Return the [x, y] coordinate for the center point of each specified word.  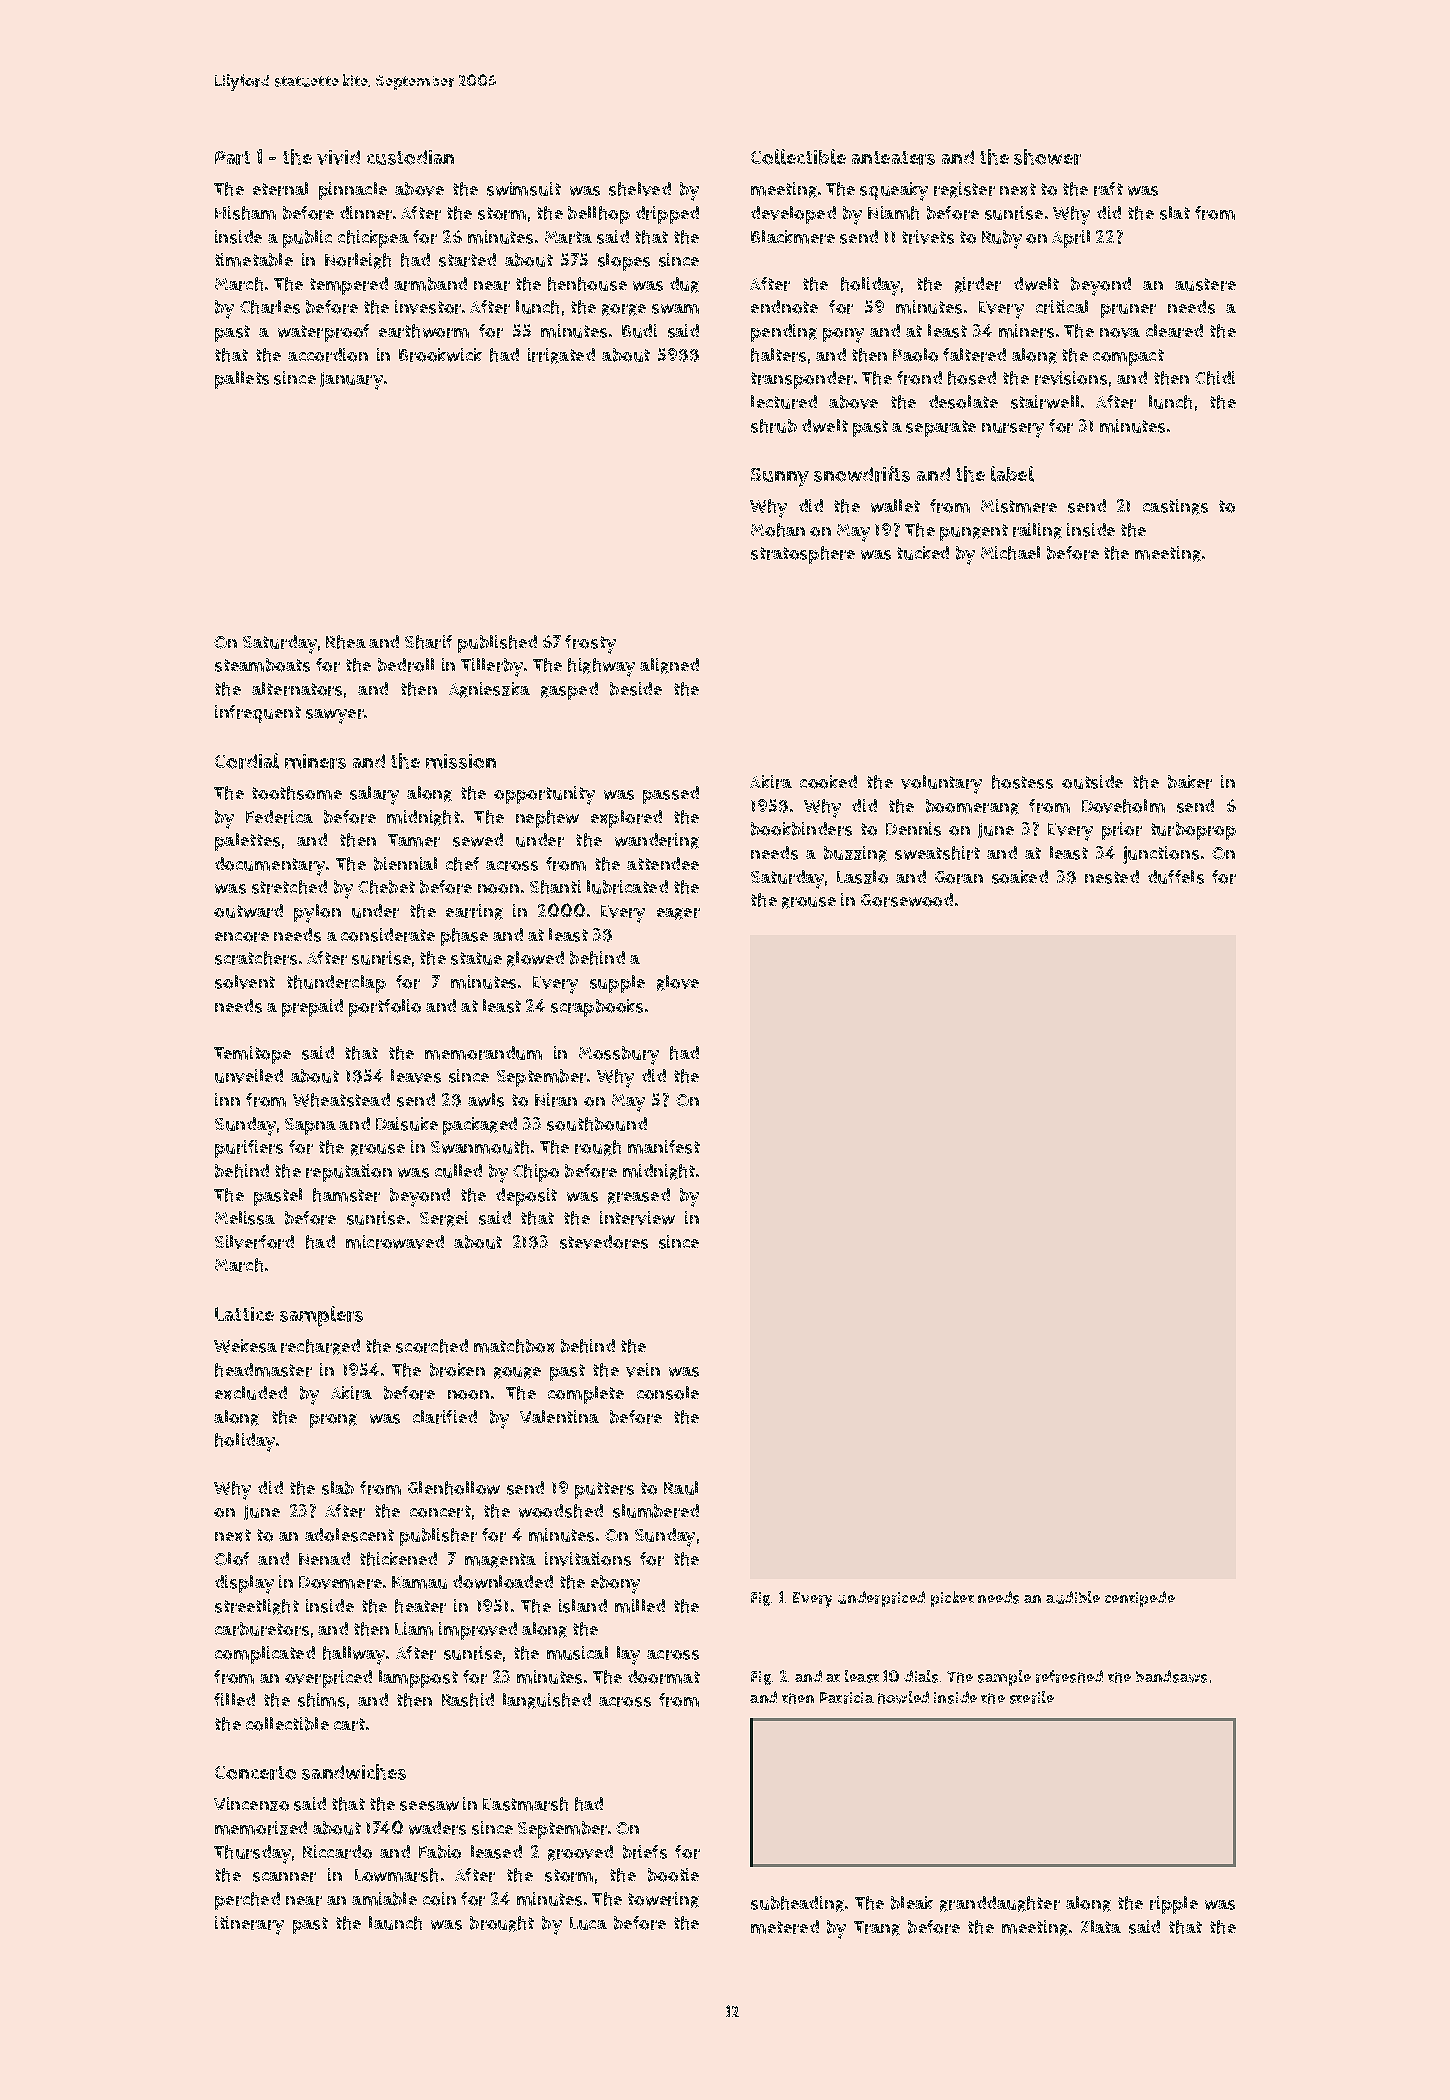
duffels [1176, 877]
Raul [681, 1488]
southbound [597, 1124]
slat [1175, 213]
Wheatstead [341, 1100]
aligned [669, 666]
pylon [317, 913]
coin [439, 1899]
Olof [231, 1559]
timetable [254, 260]
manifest [664, 1147]
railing [1037, 531]
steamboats [262, 665]
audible [1073, 1597]
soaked [1020, 877]
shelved [640, 189]
